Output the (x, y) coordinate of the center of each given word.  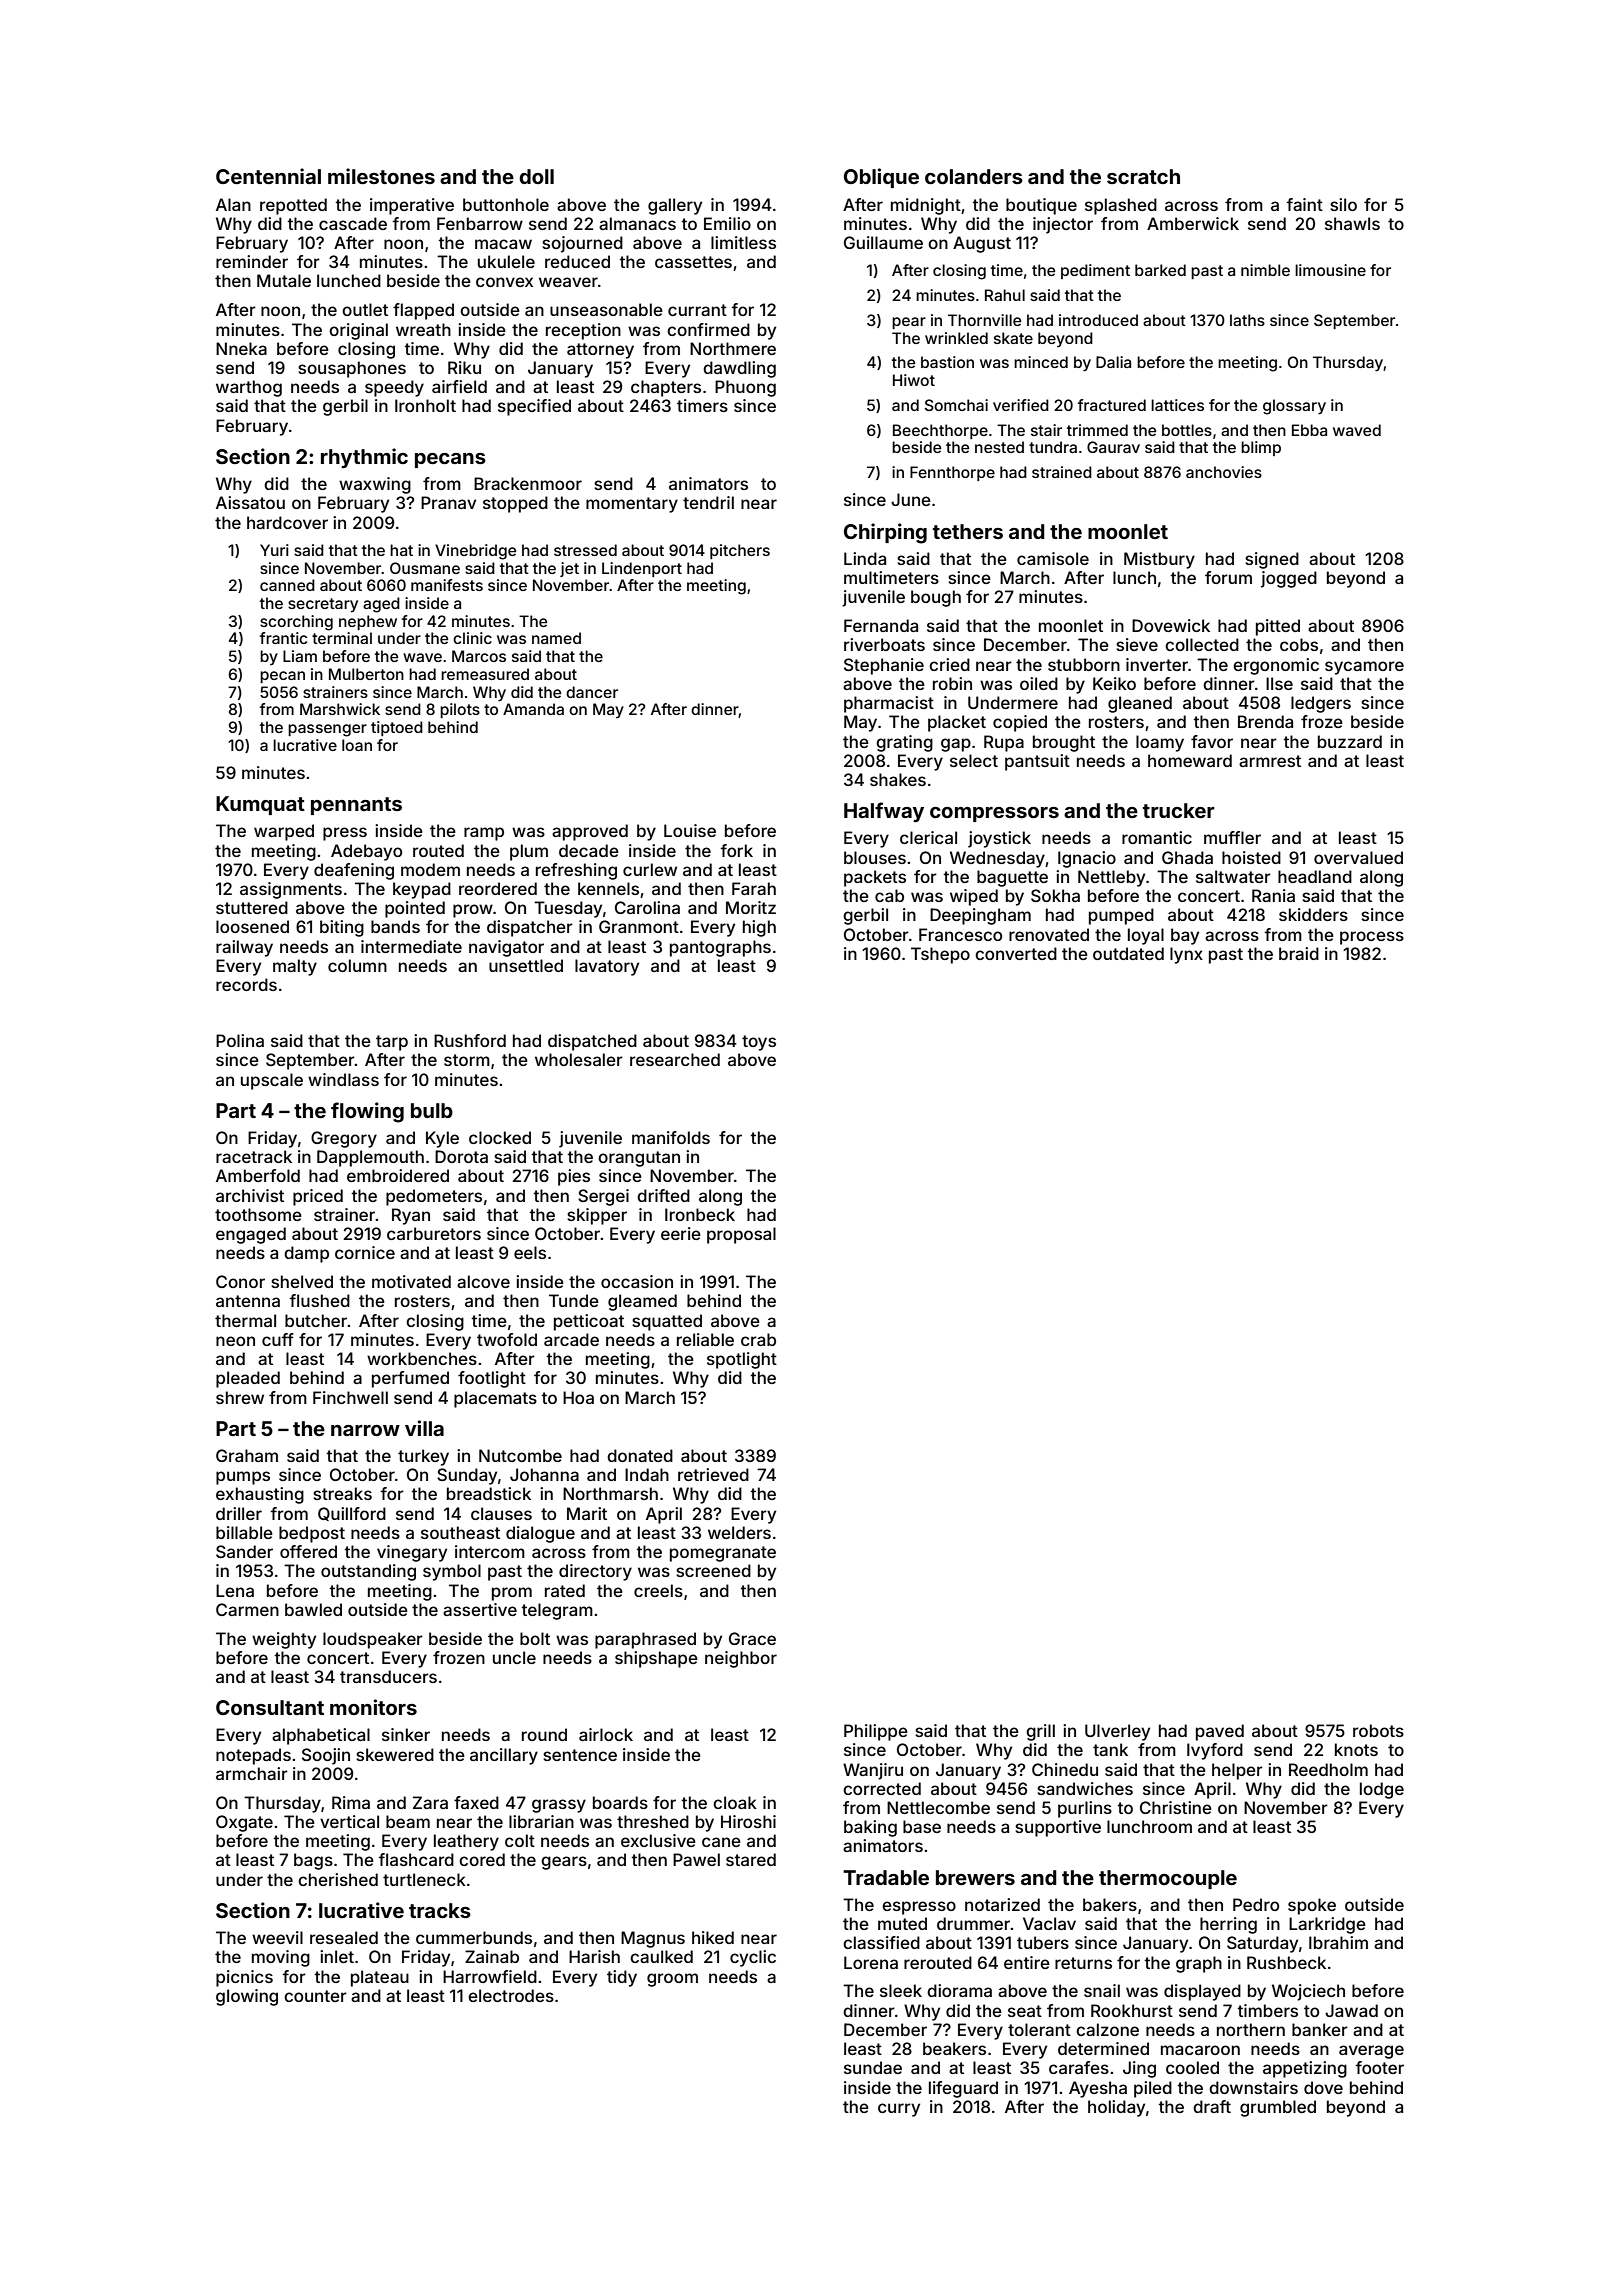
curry (899, 2110)
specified (534, 407)
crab (758, 1339)
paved (1220, 1732)
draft (1212, 2106)
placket (957, 723)
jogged (1289, 579)
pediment (1095, 271)
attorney (600, 351)
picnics (244, 1978)
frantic (283, 638)
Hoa (578, 1397)
